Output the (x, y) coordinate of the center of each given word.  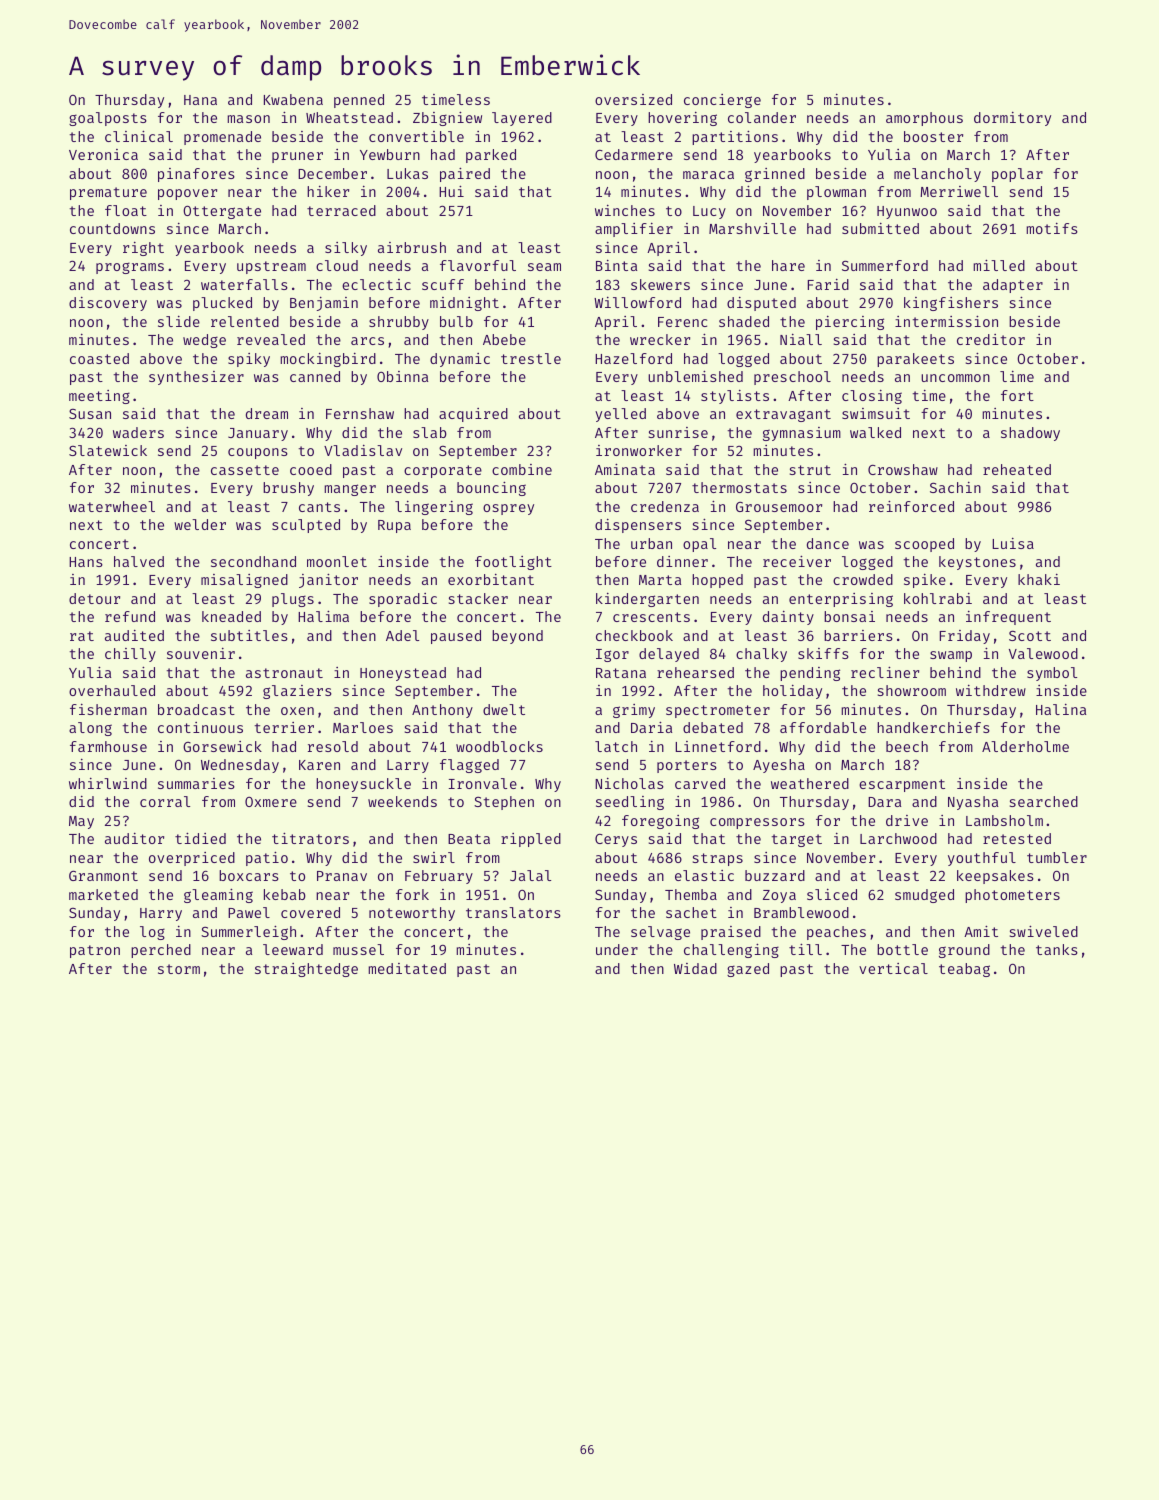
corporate (443, 471)
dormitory (1012, 119)
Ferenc (682, 322)
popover (187, 194)
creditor (991, 339)
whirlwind (108, 783)
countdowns (112, 228)
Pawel (249, 912)
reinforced (911, 506)
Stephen (504, 803)
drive (907, 820)
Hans (86, 562)
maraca (708, 175)
